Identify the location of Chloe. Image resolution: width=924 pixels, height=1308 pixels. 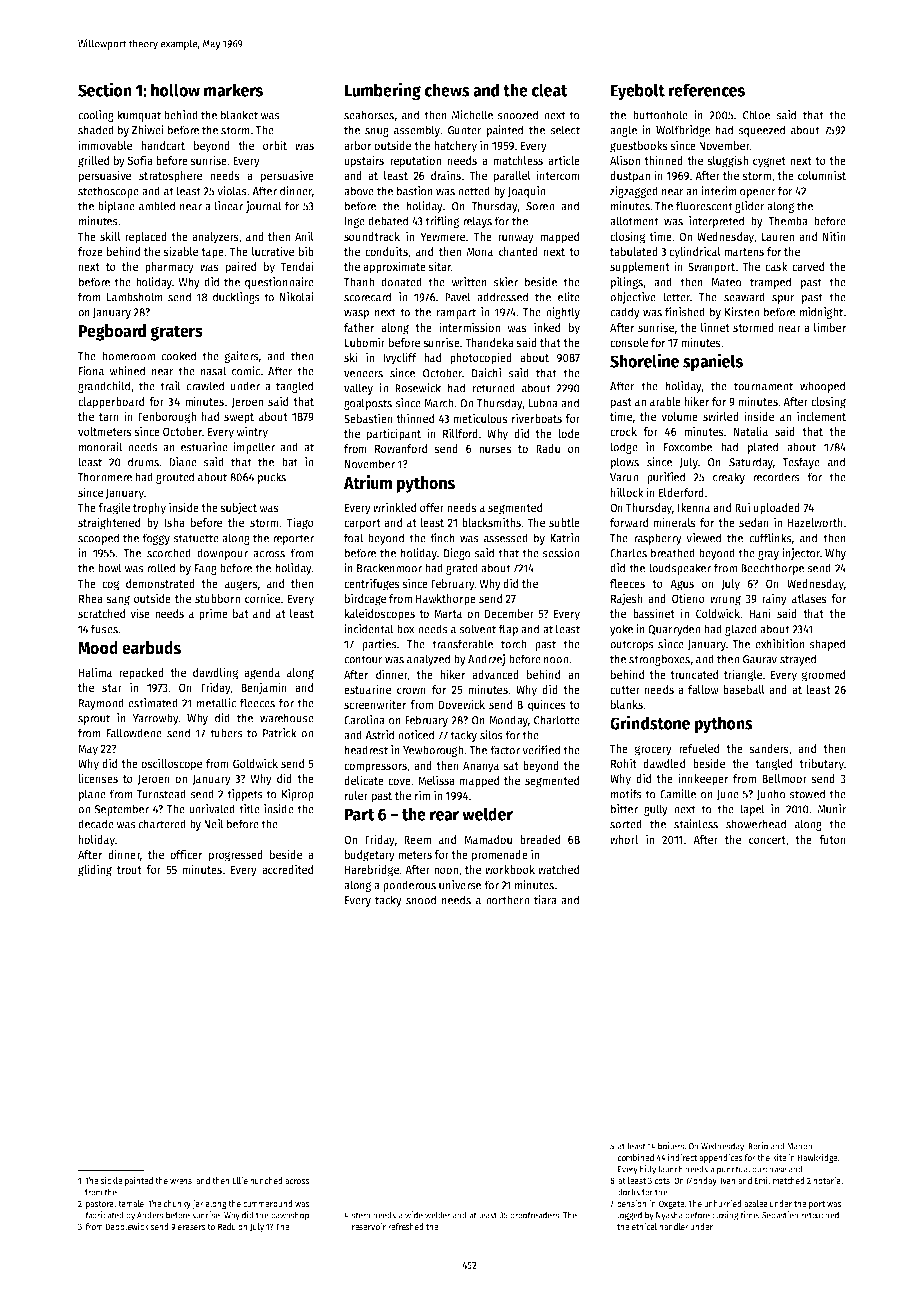
(756, 115).
